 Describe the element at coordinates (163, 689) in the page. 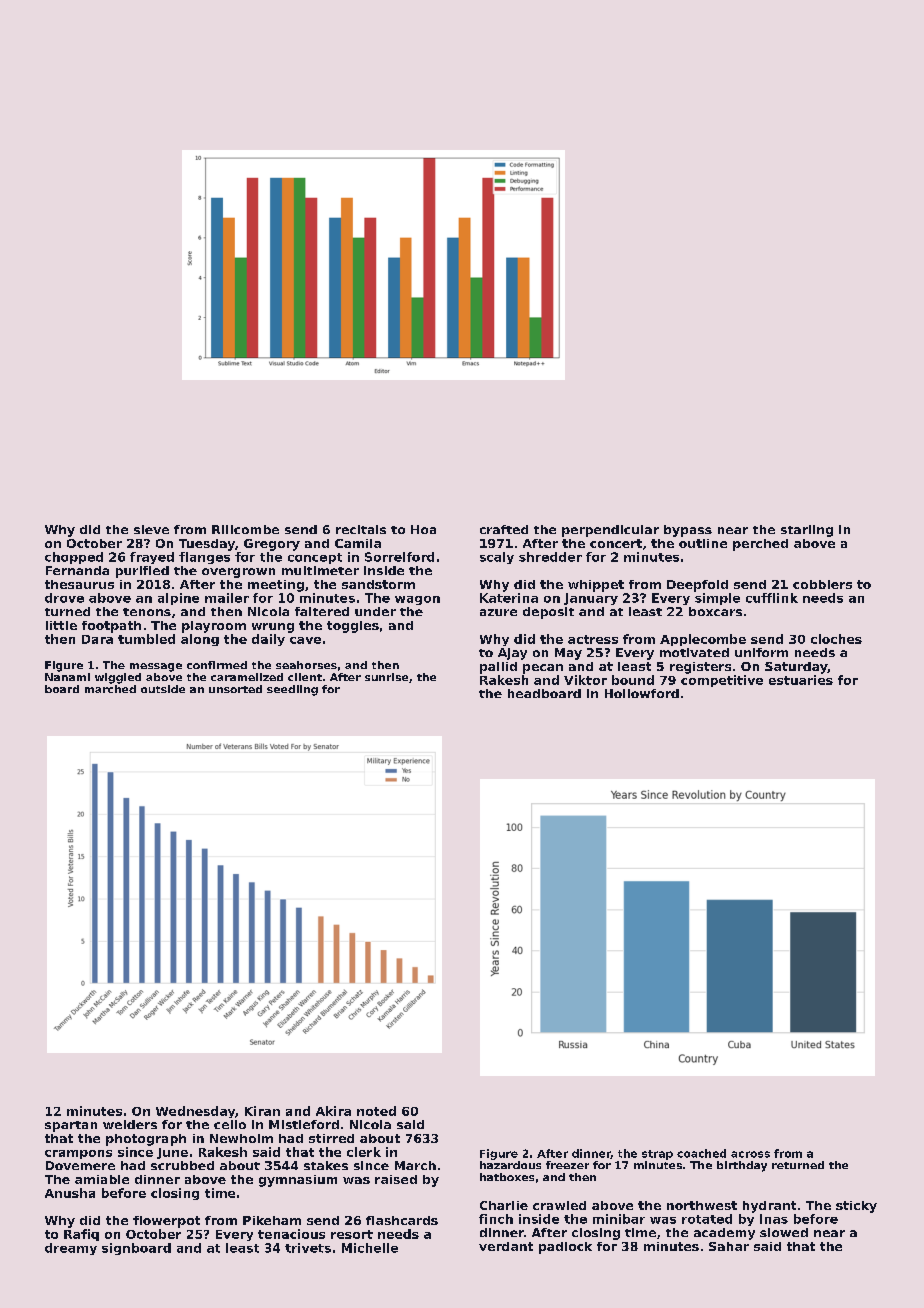

I see `outside` at that location.
